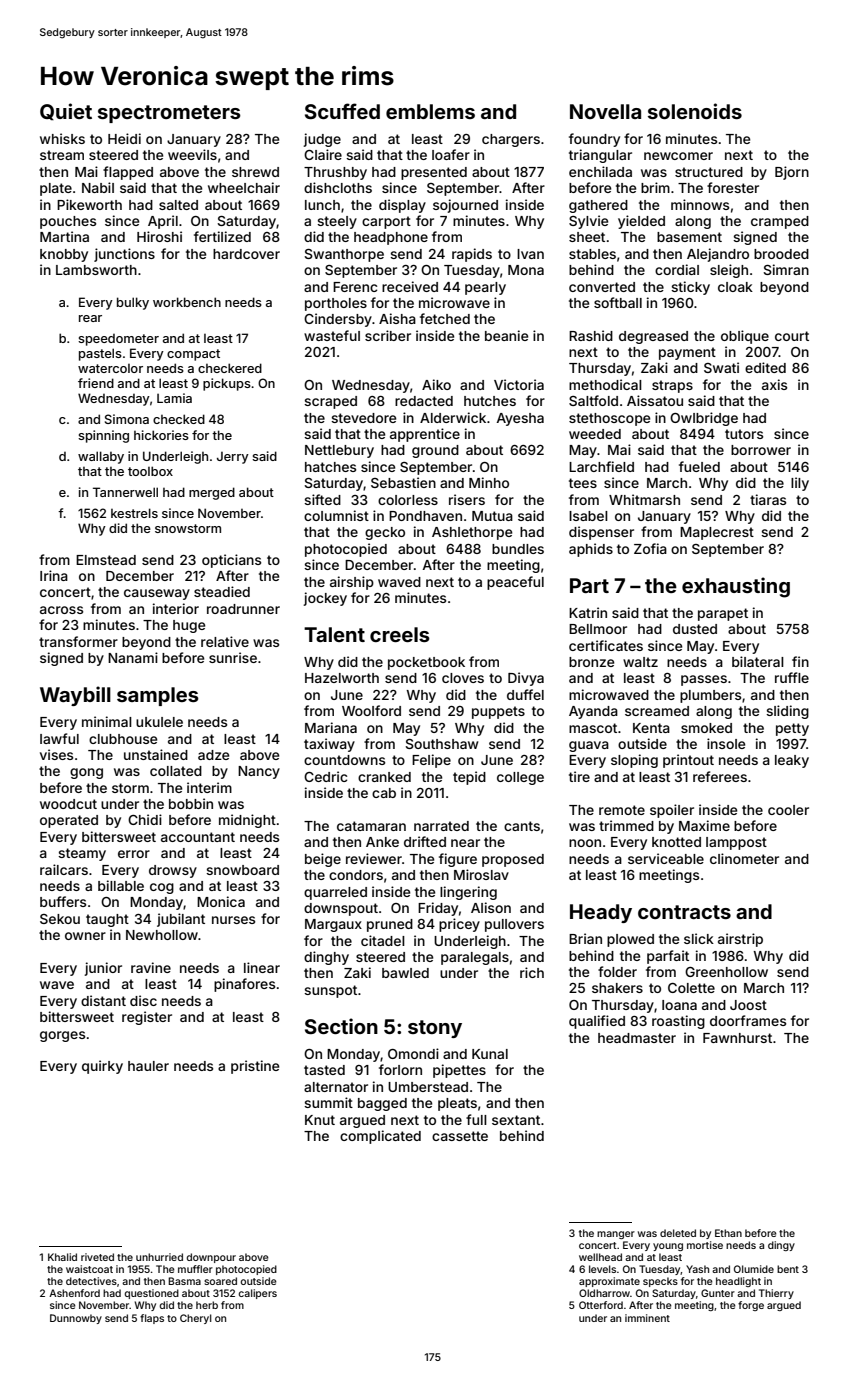 The width and height of the page is (849, 1400). What do you see at coordinates (102, 1067) in the page?
I see `quirky` at bounding box center [102, 1067].
